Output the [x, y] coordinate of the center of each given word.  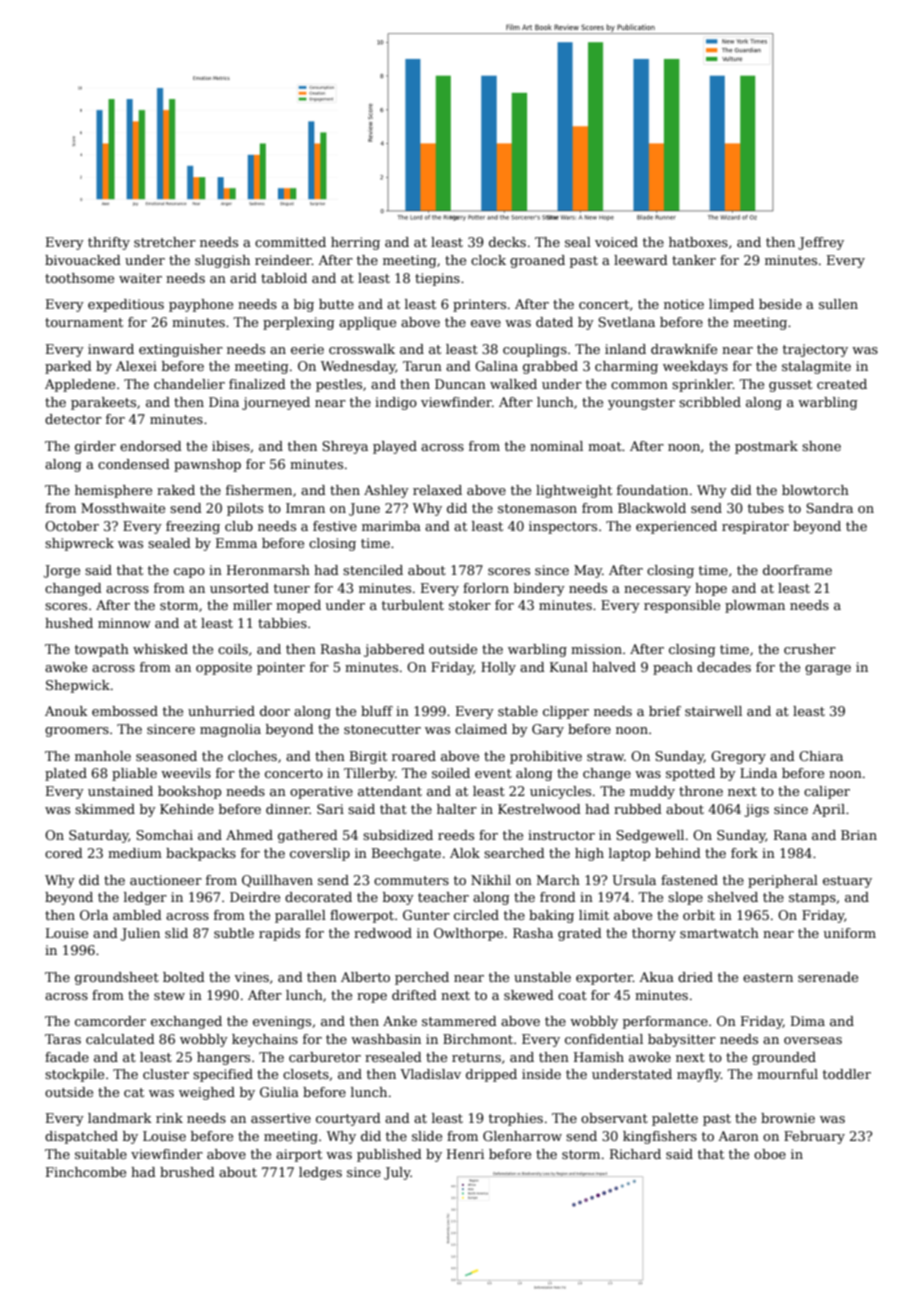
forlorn [486, 588]
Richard [635, 1154]
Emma [236, 543]
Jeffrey [821, 243]
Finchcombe [86, 1172]
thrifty [109, 243]
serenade [828, 977]
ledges [320, 1173]
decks [507, 242]
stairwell [713, 711]
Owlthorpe [468, 934]
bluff [377, 711]
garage [828, 670]
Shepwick [78, 686]
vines [251, 977]
